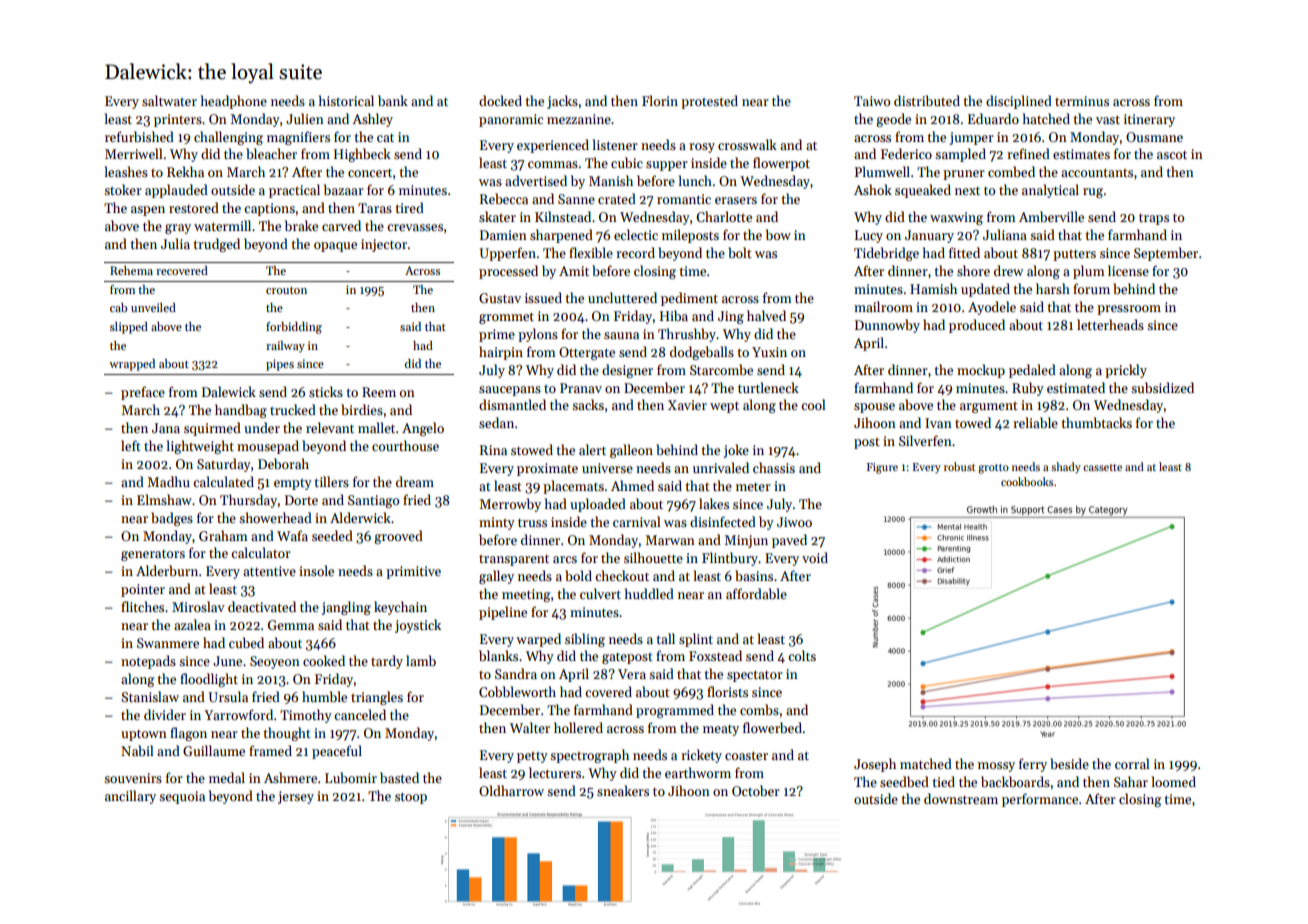  I want to click on bow, so click(778, 234).
